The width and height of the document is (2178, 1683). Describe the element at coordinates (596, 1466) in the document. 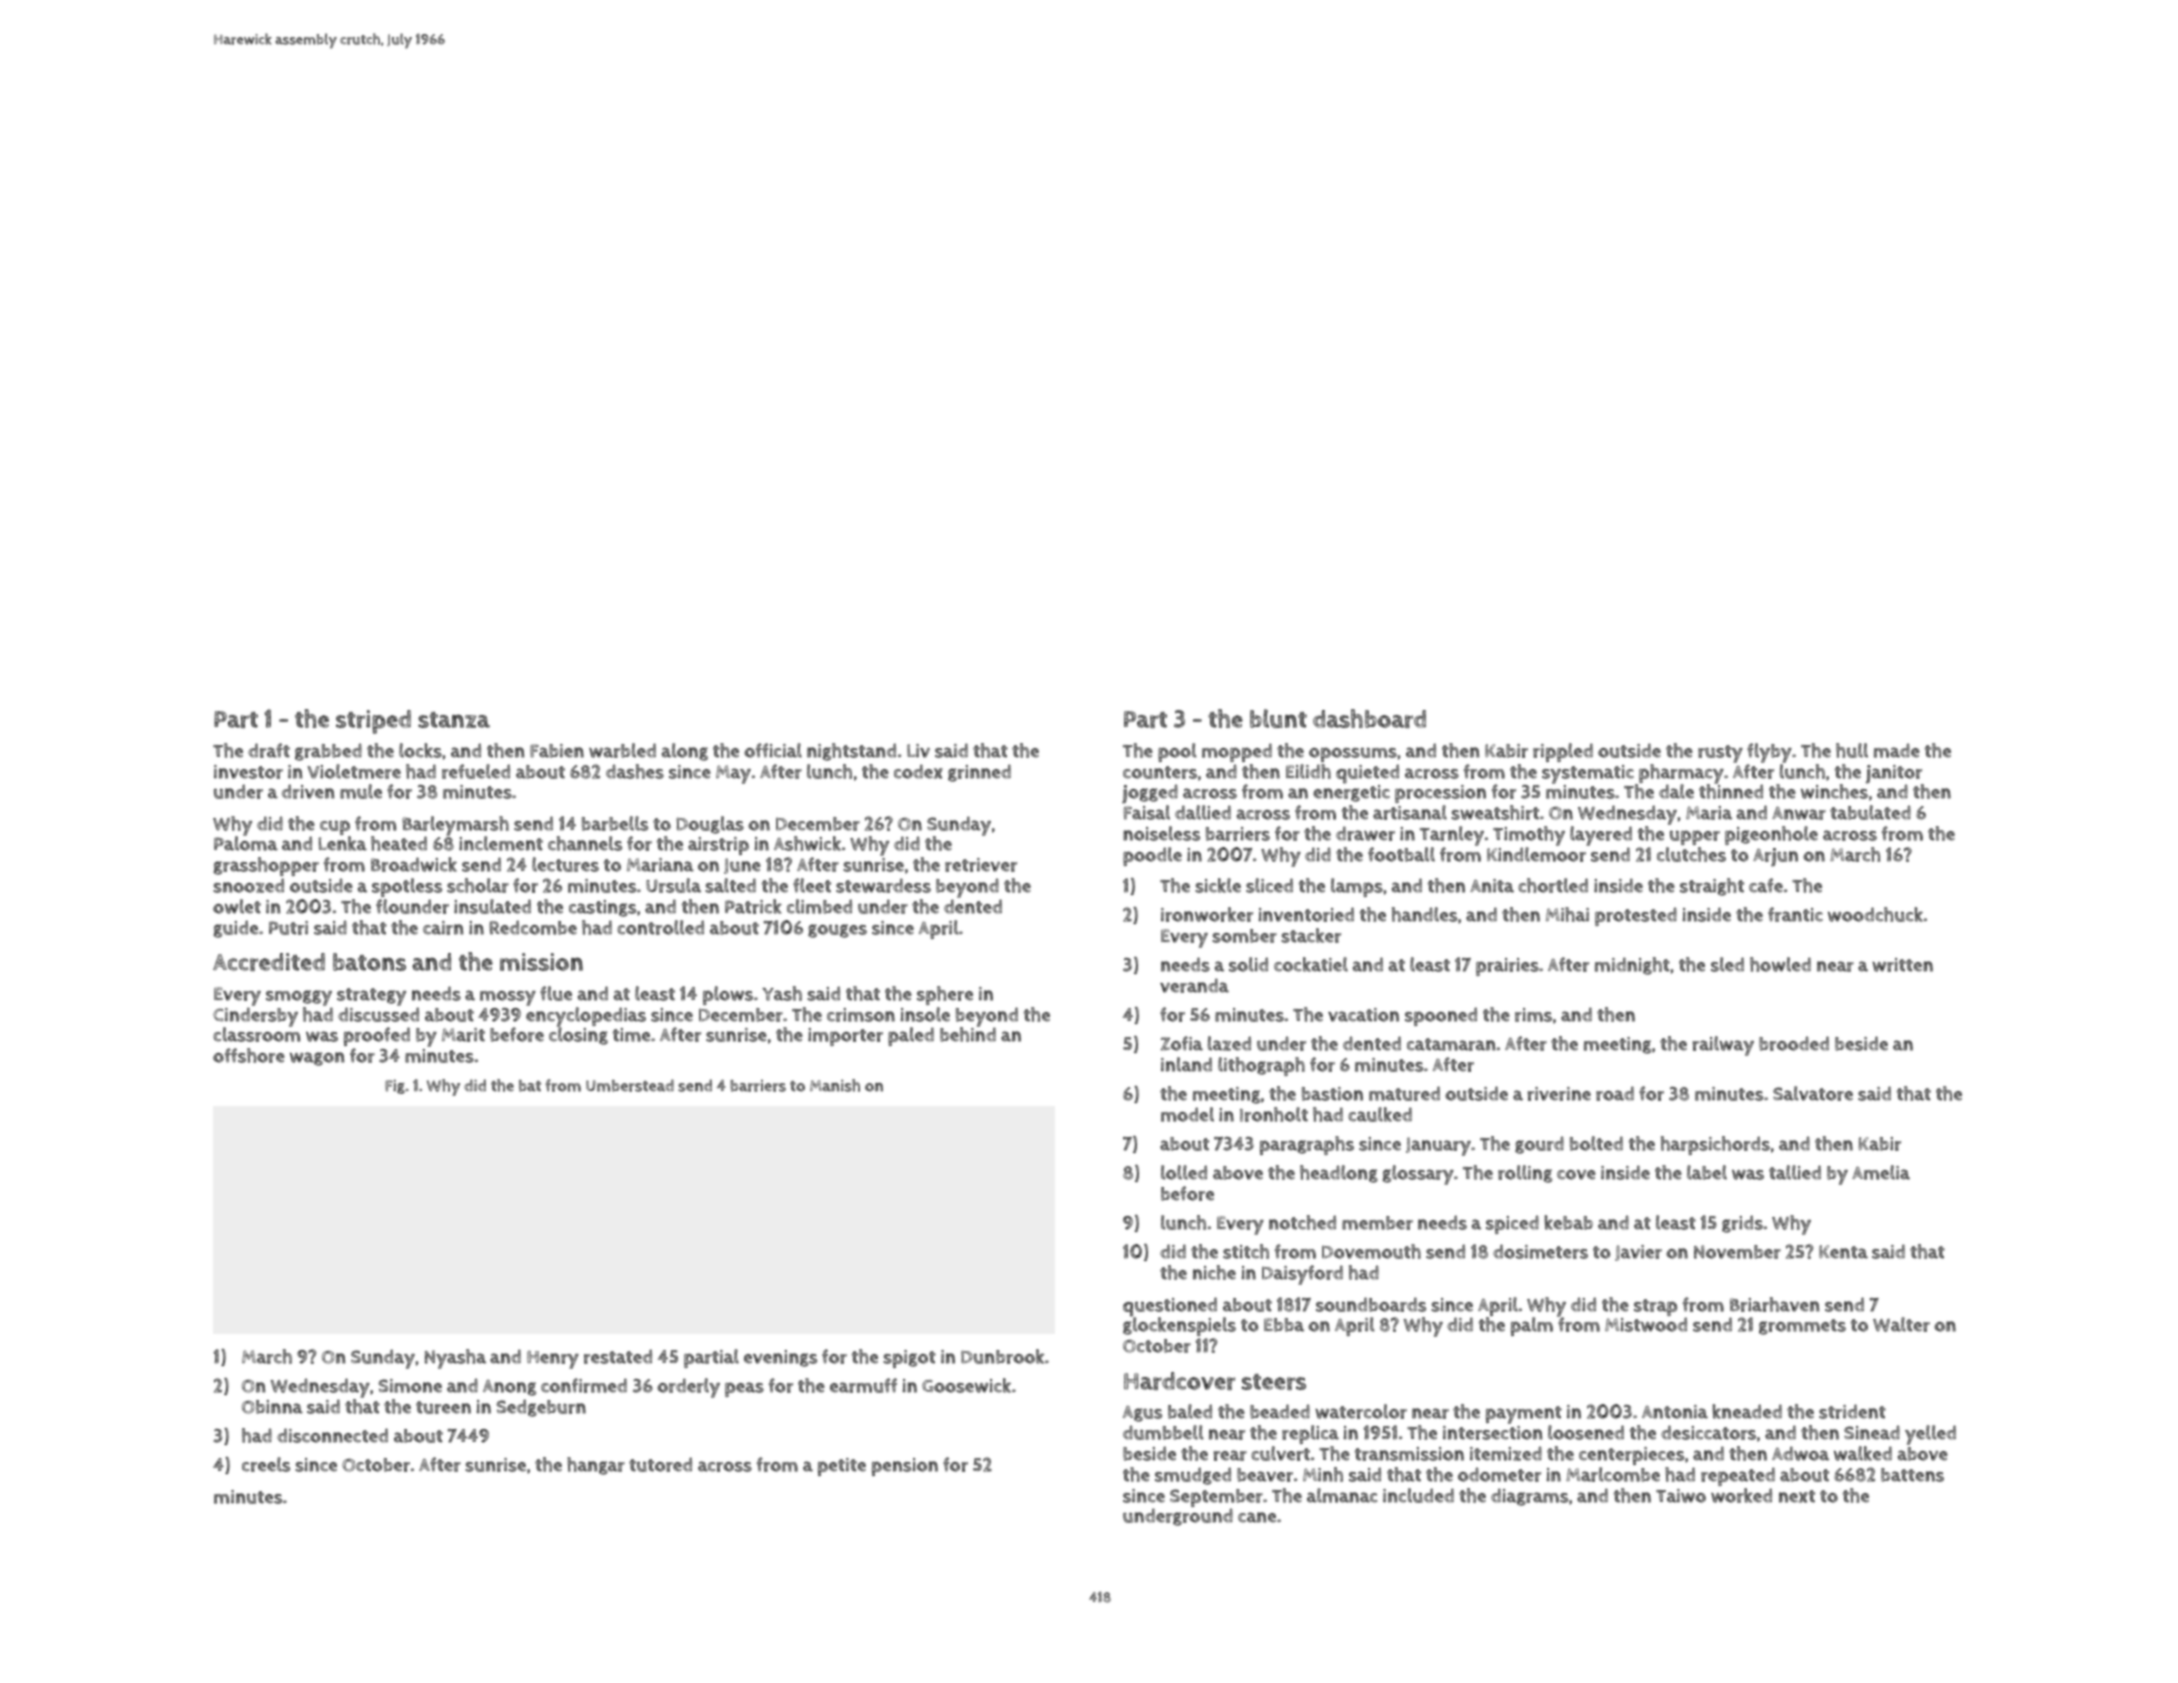

I see `hangar` at that location.
